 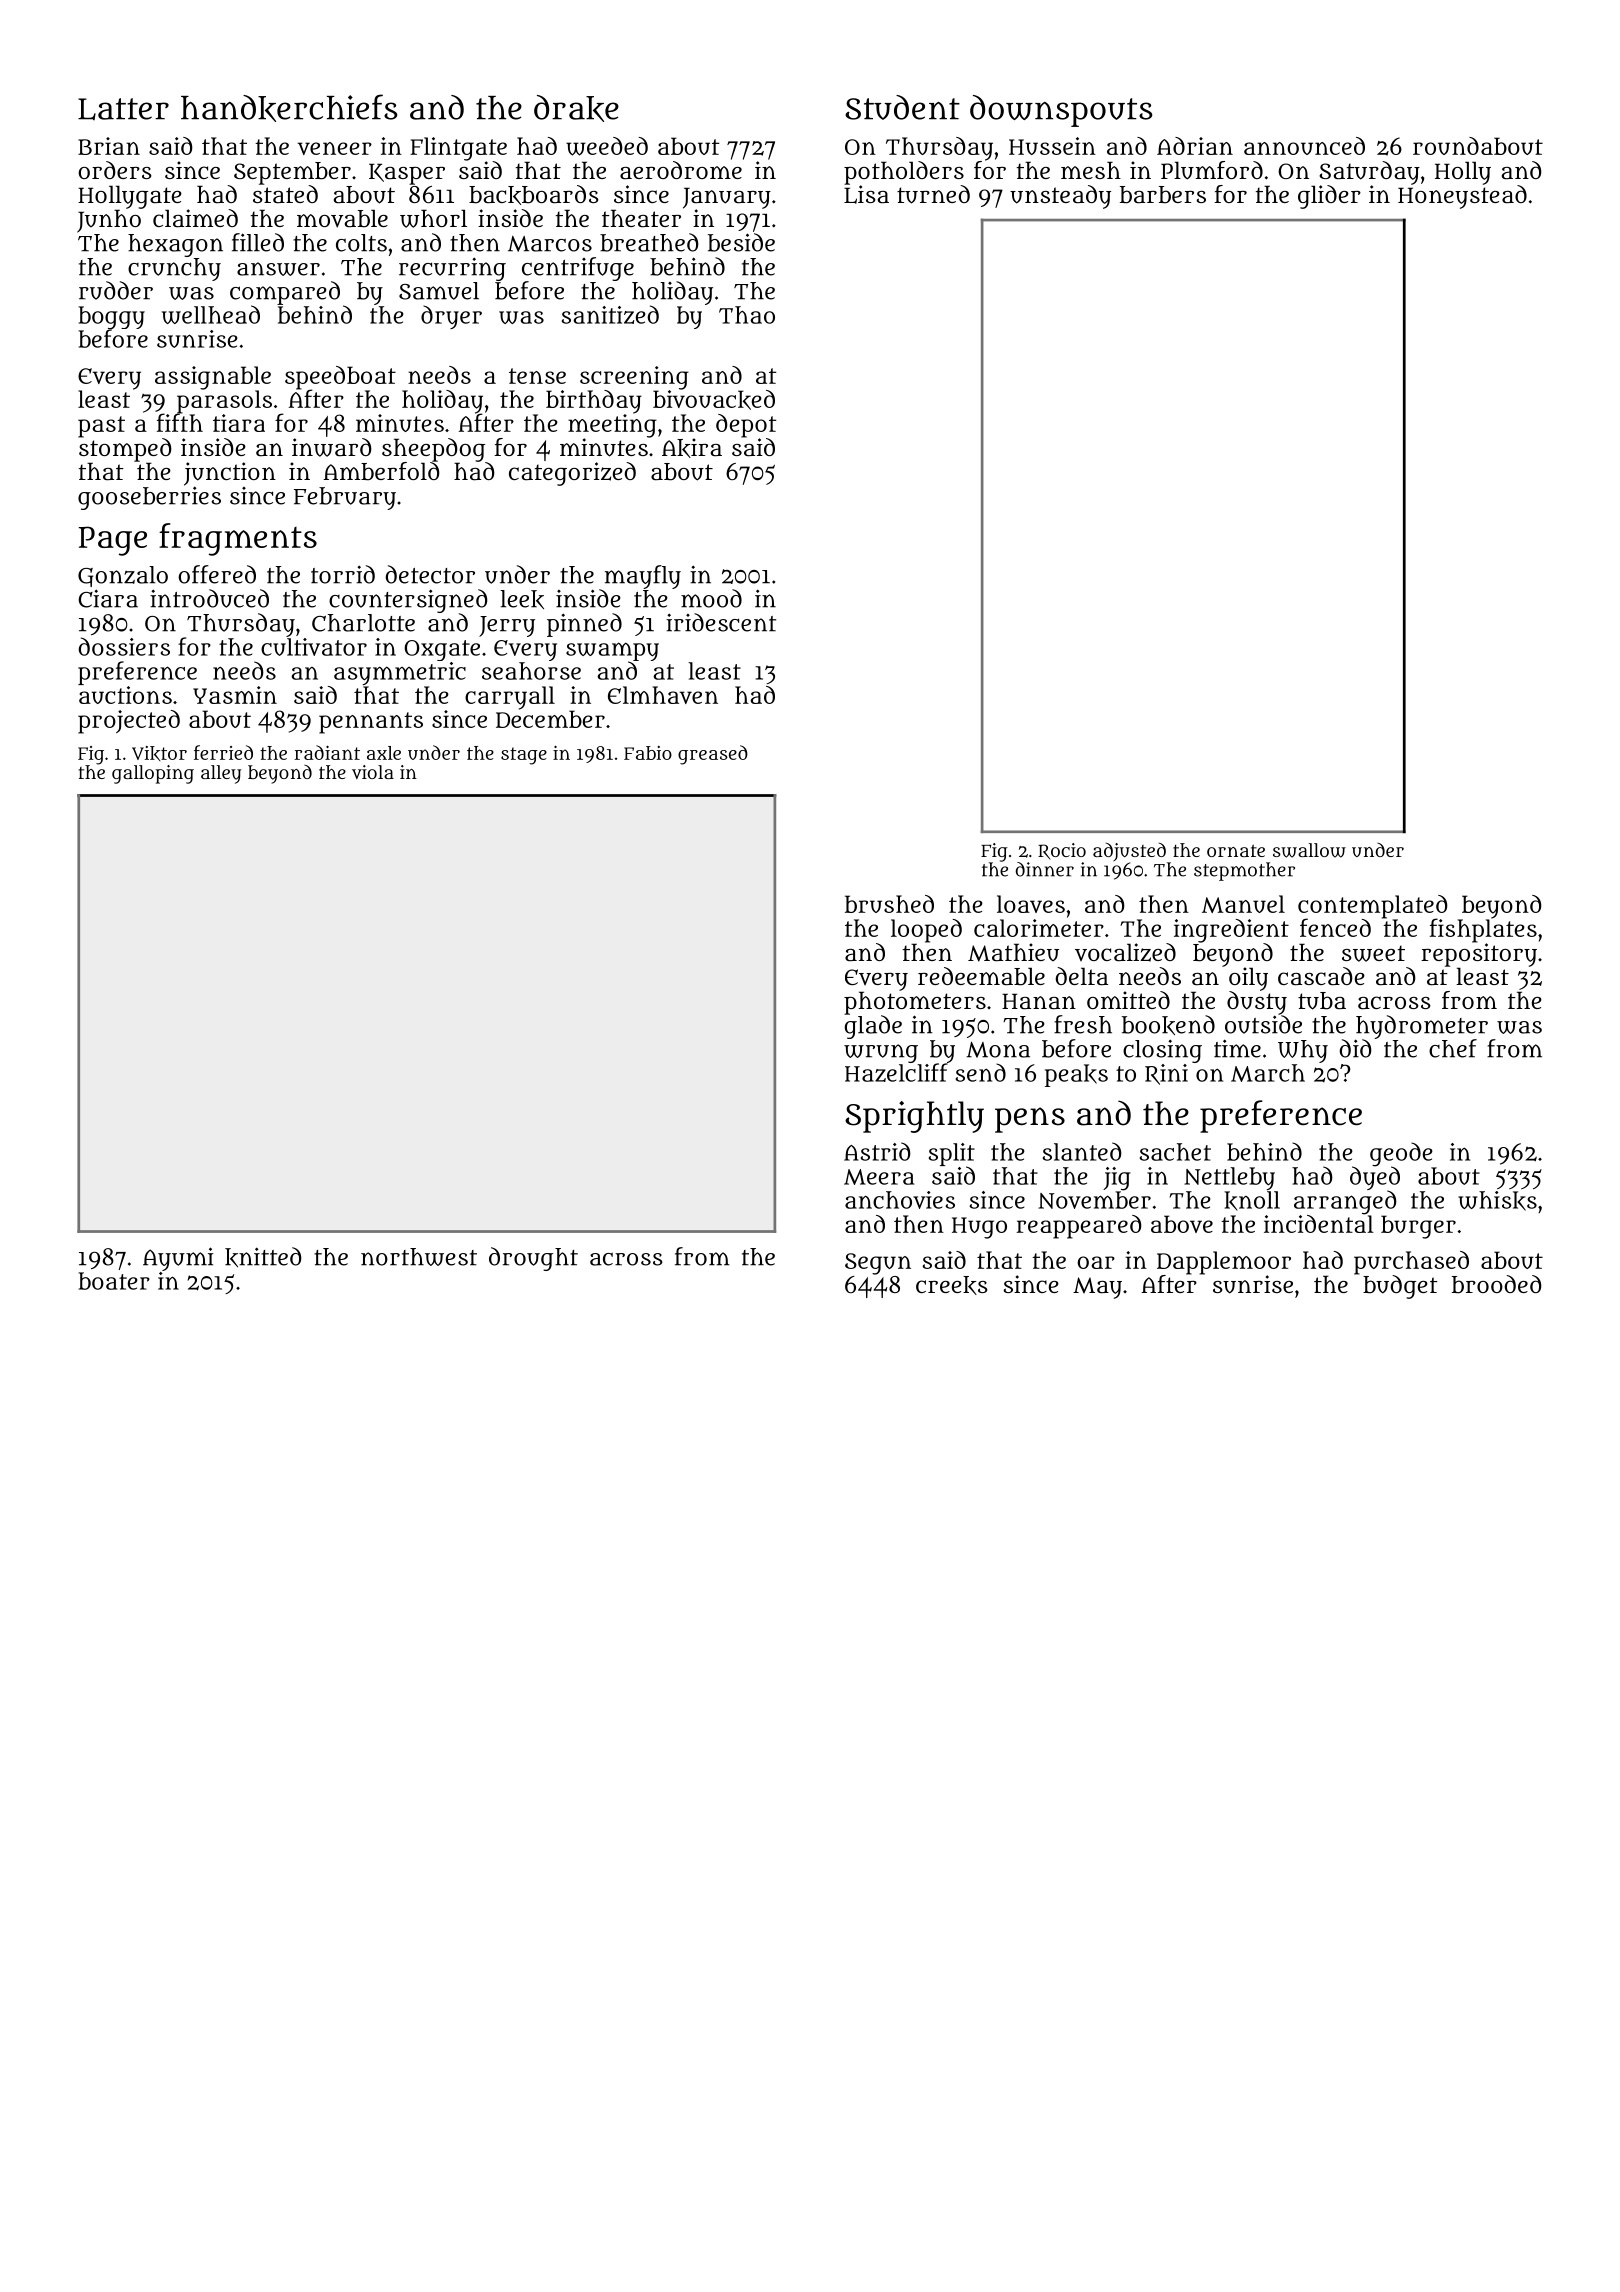 I want to click on announced, so click(x=1304, y=146).
